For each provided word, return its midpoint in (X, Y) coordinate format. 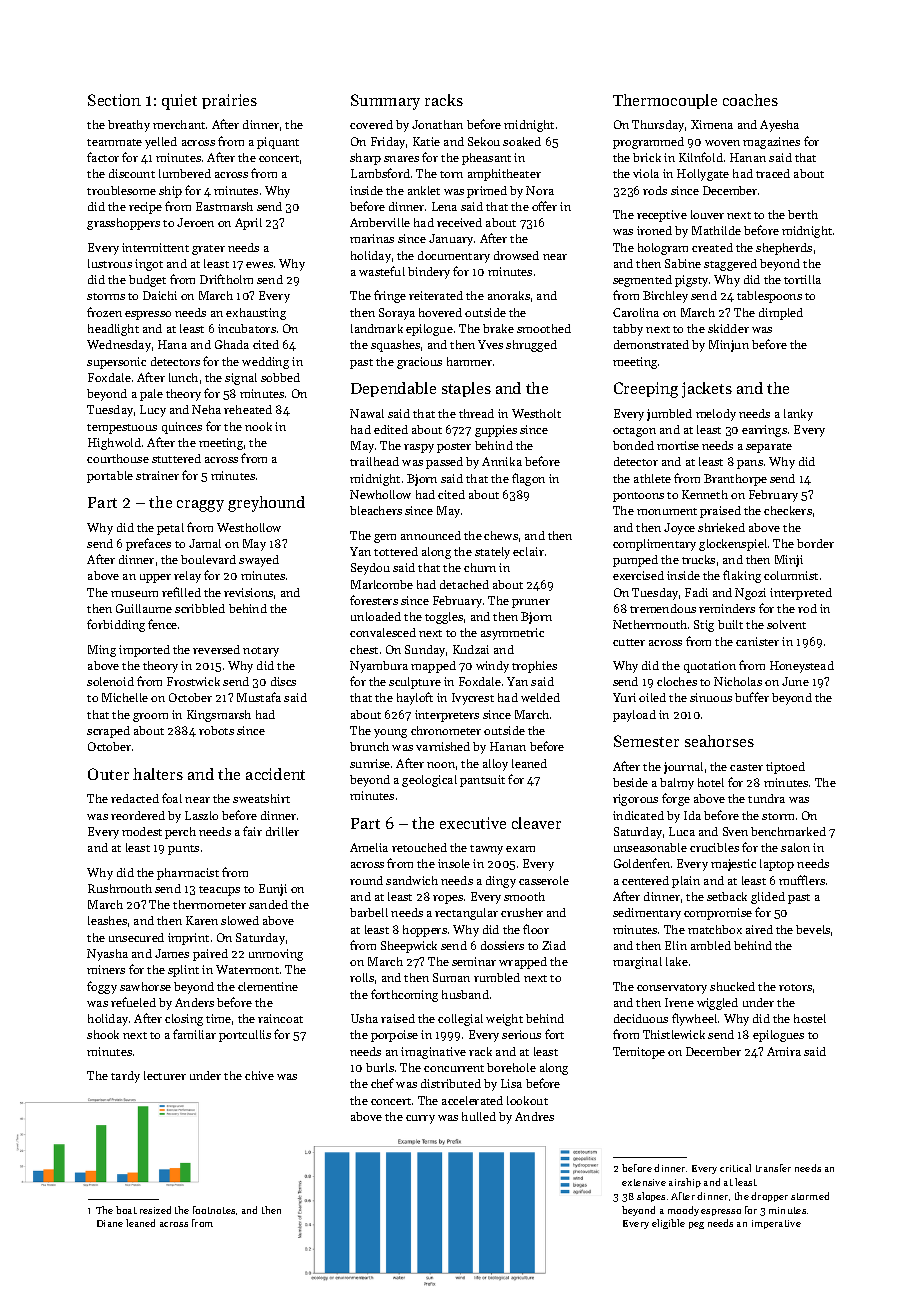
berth (803, 214)
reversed (216, 649)
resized (155, 1210)
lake (677, 961)
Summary (385, 102)
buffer (752, 697)
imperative (776, 1224)
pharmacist (188, 874)
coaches (750, 100)
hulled (479, 1116)
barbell (369, 912)
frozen (104, 312)
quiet (179, 102)
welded (540, 697)
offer (544, 206)
